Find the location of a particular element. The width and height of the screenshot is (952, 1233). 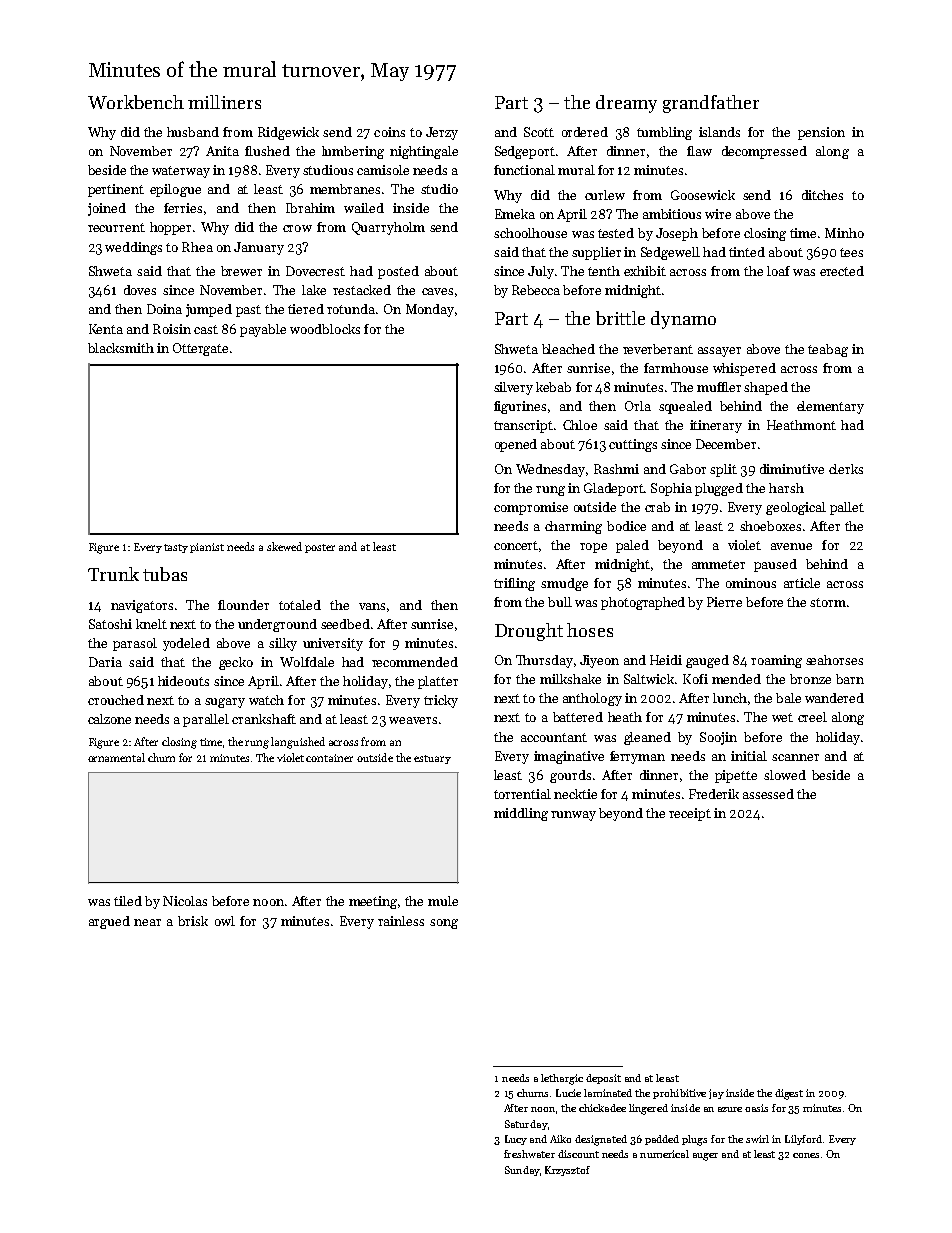

Minho is located at coordinates (844, 233).
